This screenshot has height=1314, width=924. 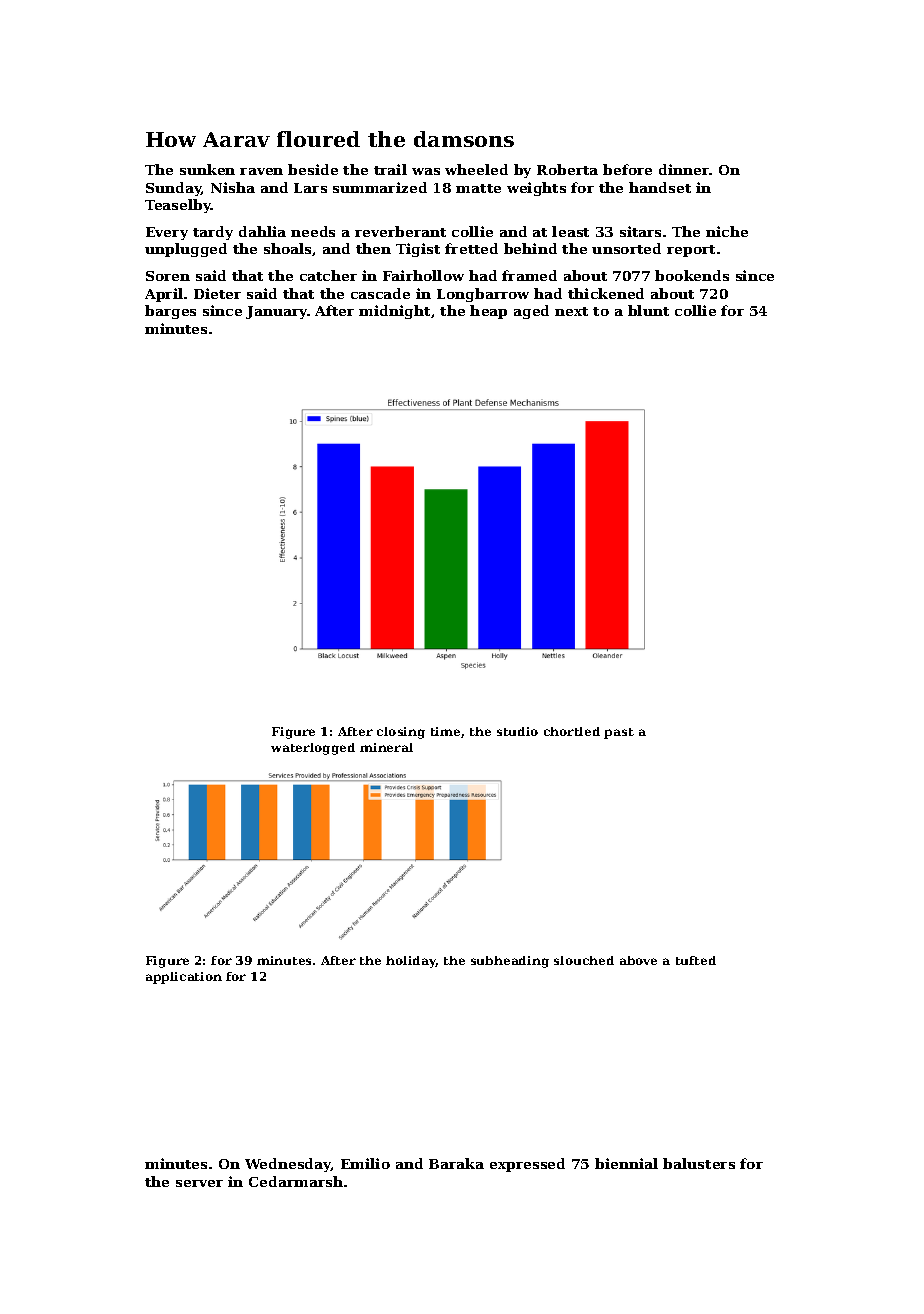 I want to click on wheeled, so click(x=476, y=169).
